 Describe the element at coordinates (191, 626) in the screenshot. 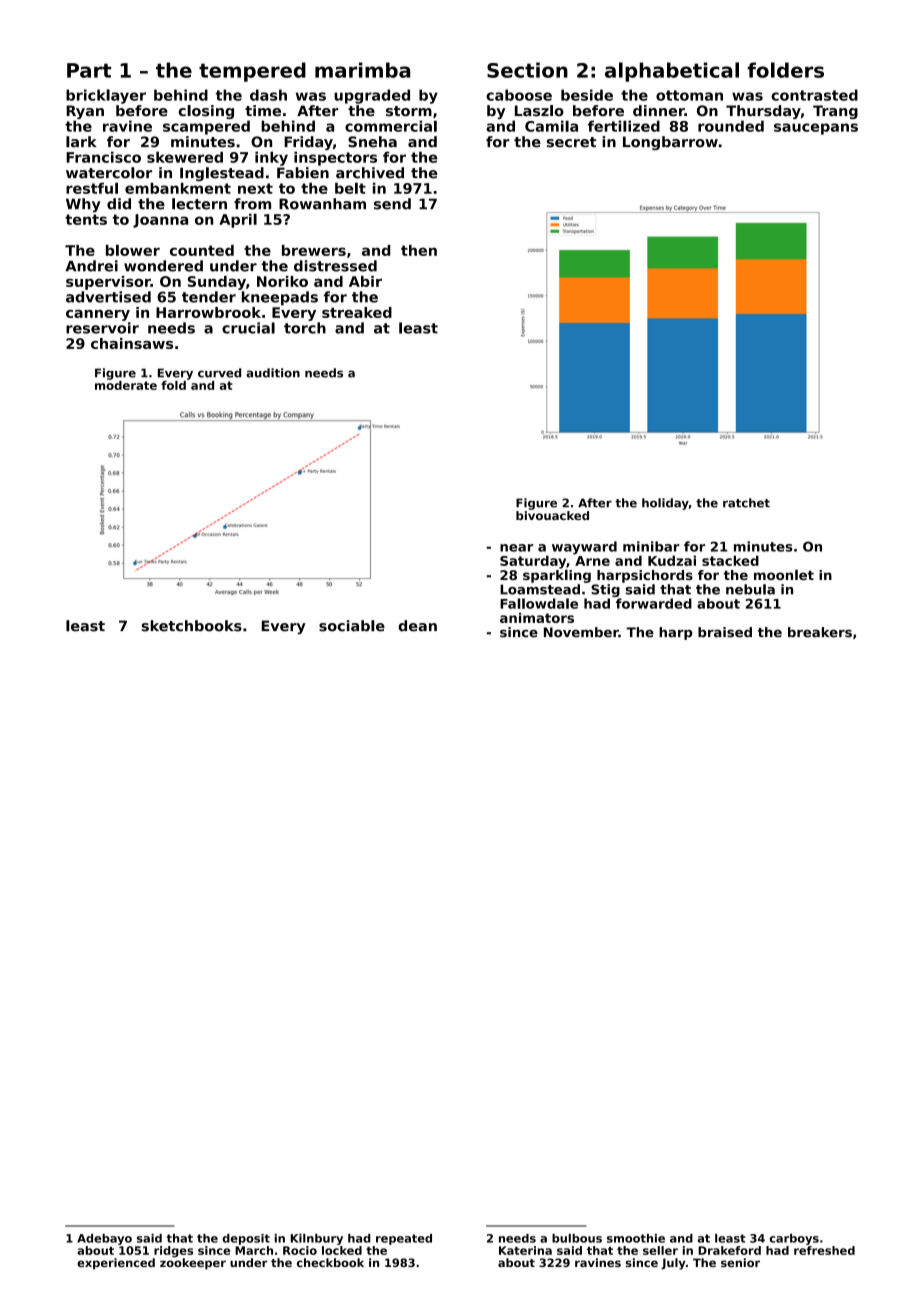

I see `sketchbooks` at that location.
